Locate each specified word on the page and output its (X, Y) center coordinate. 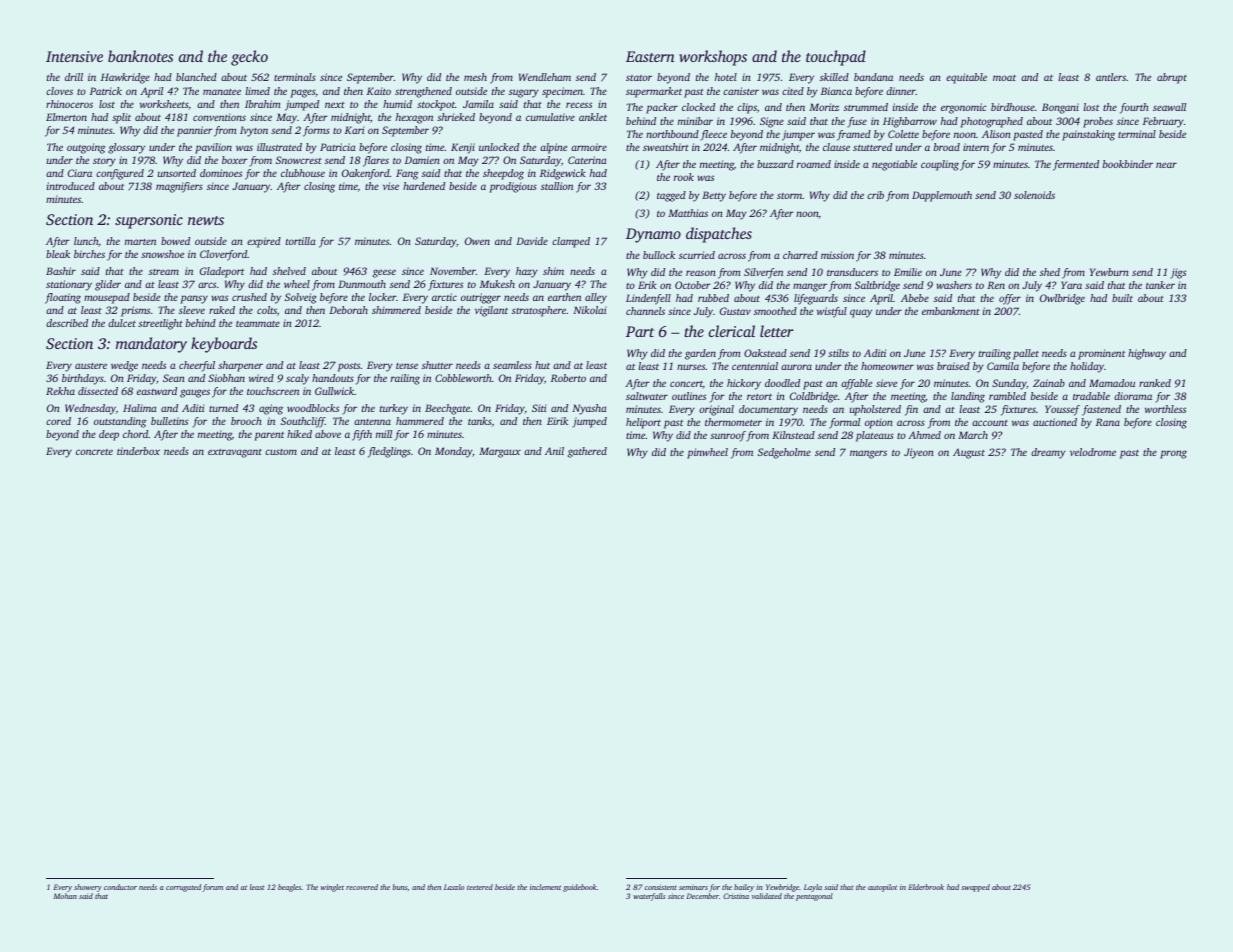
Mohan (65, 896)
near (1166, 165)
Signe (772, 122)
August (969, 453)
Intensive (74, 56)
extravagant (235, 453)
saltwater (647, 396)
